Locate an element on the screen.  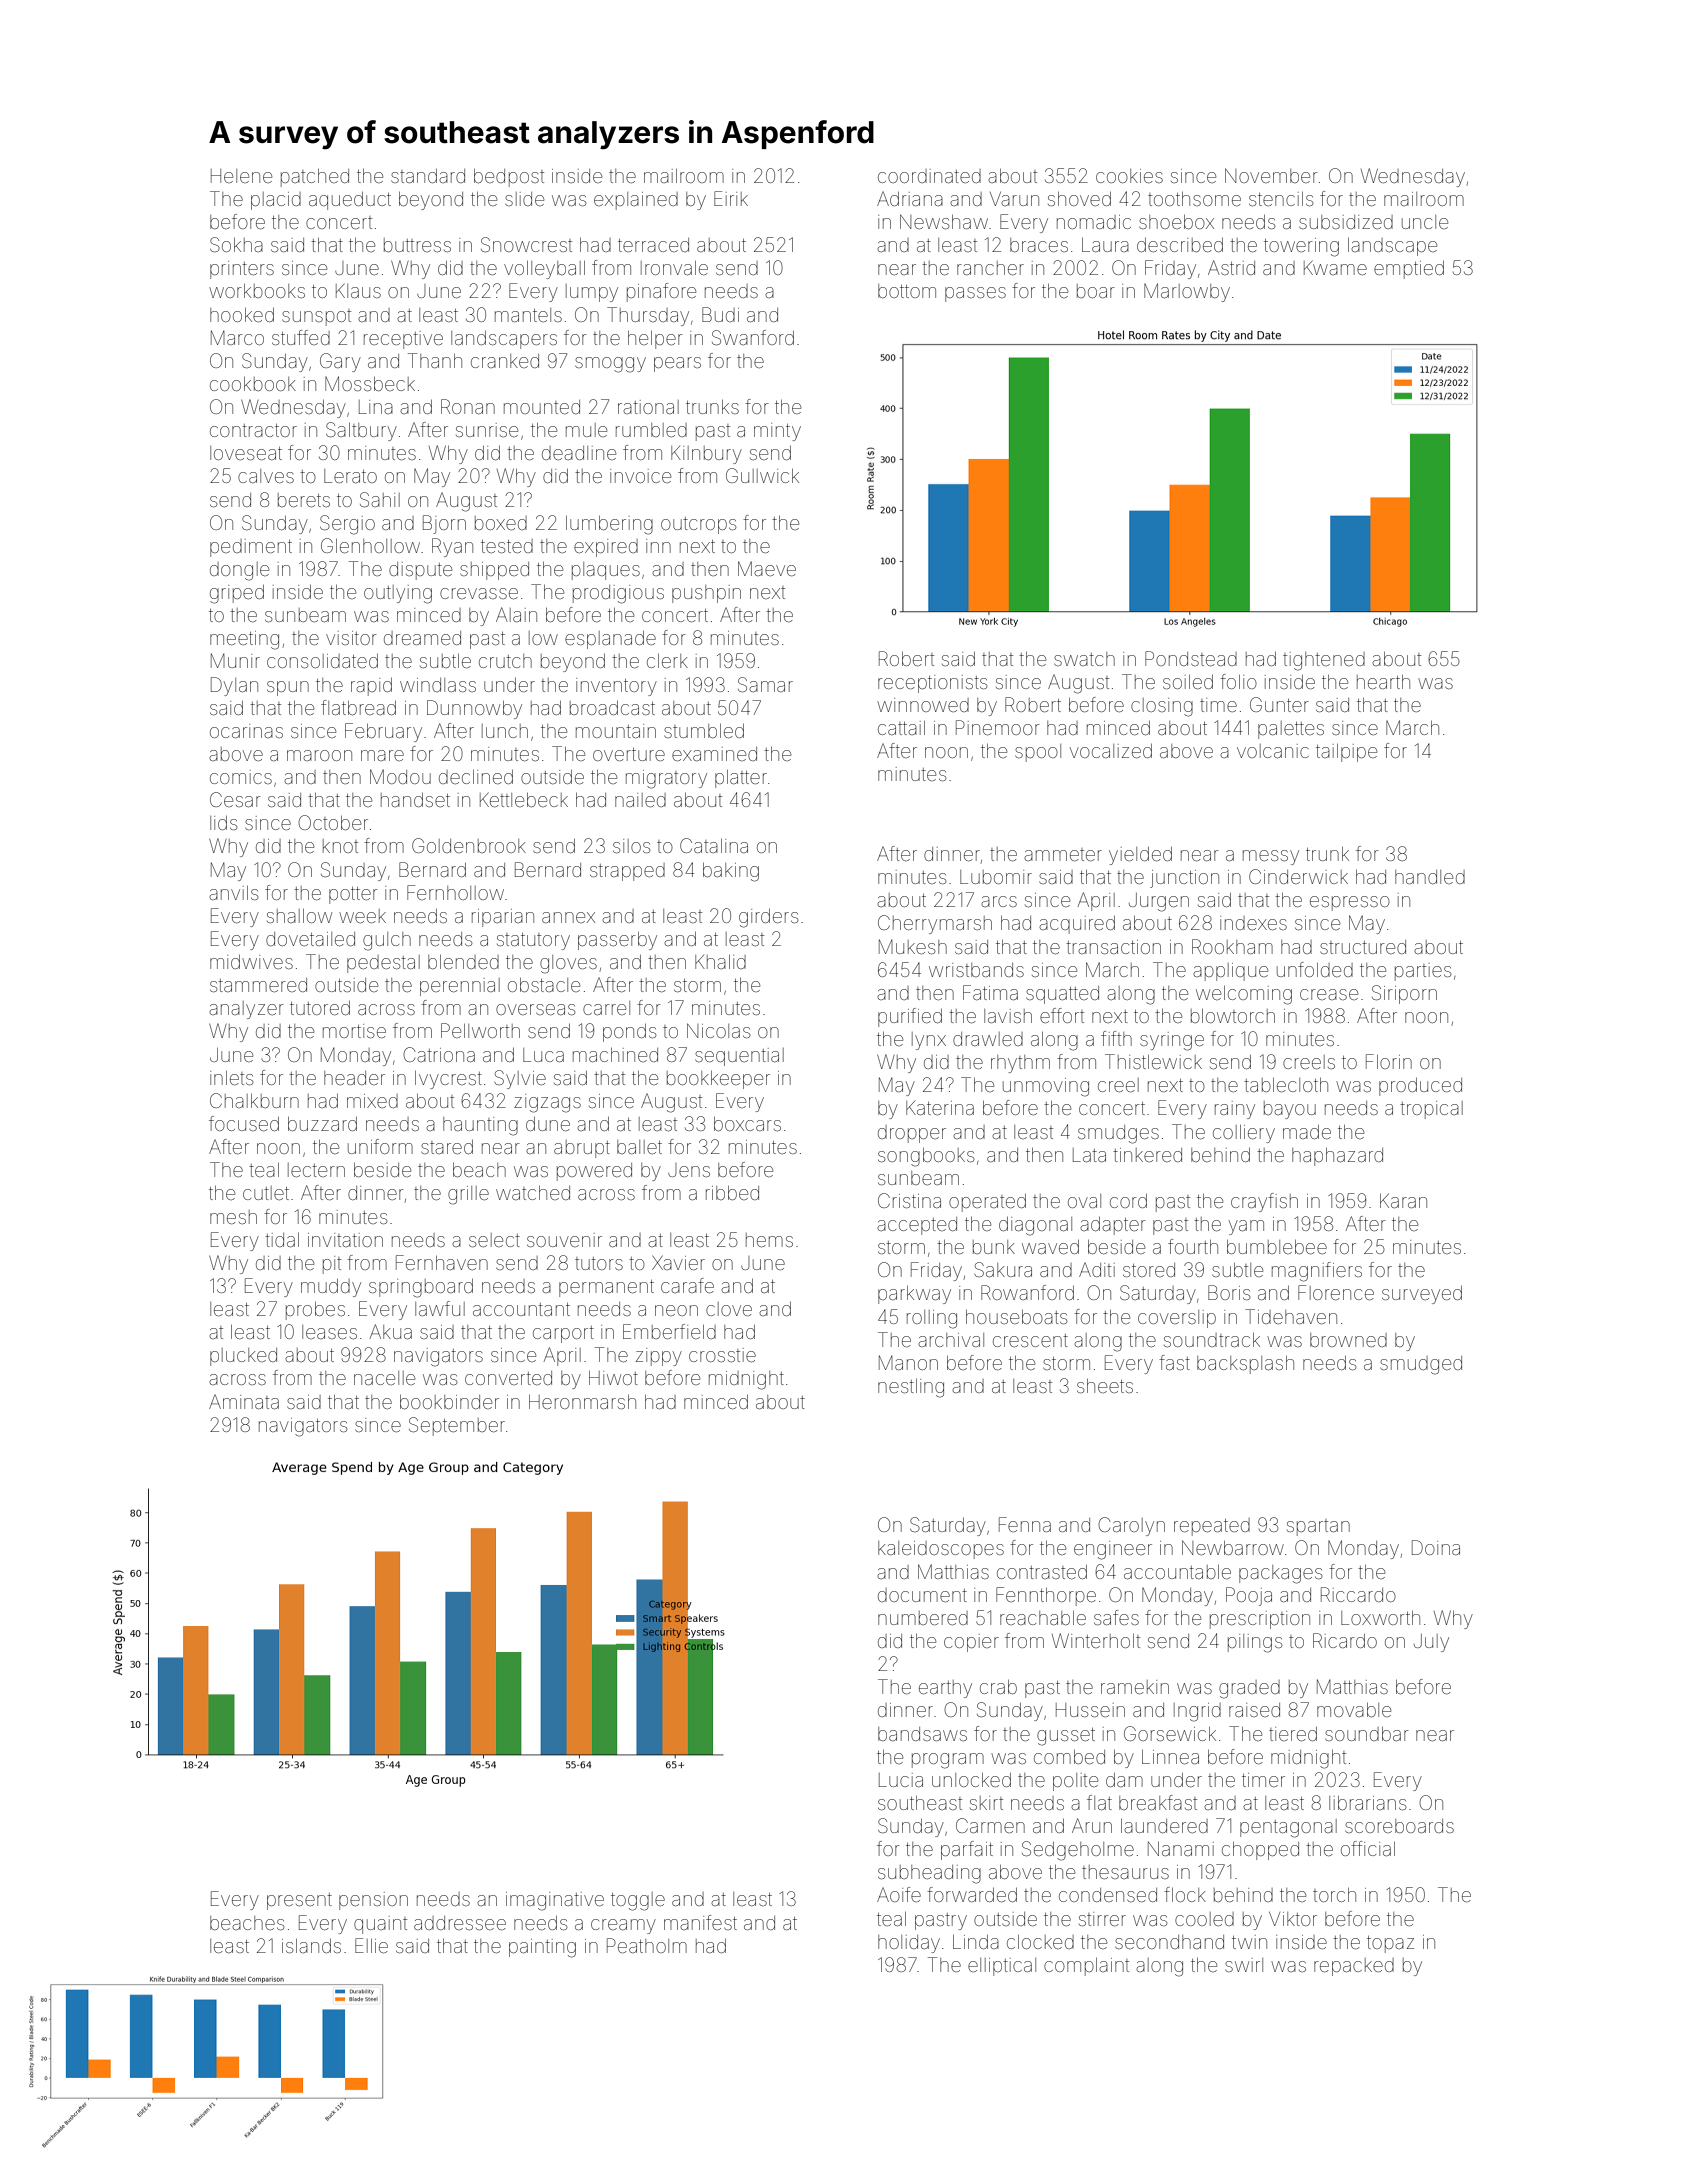
espresso is located at coordinates (1350, 903).
